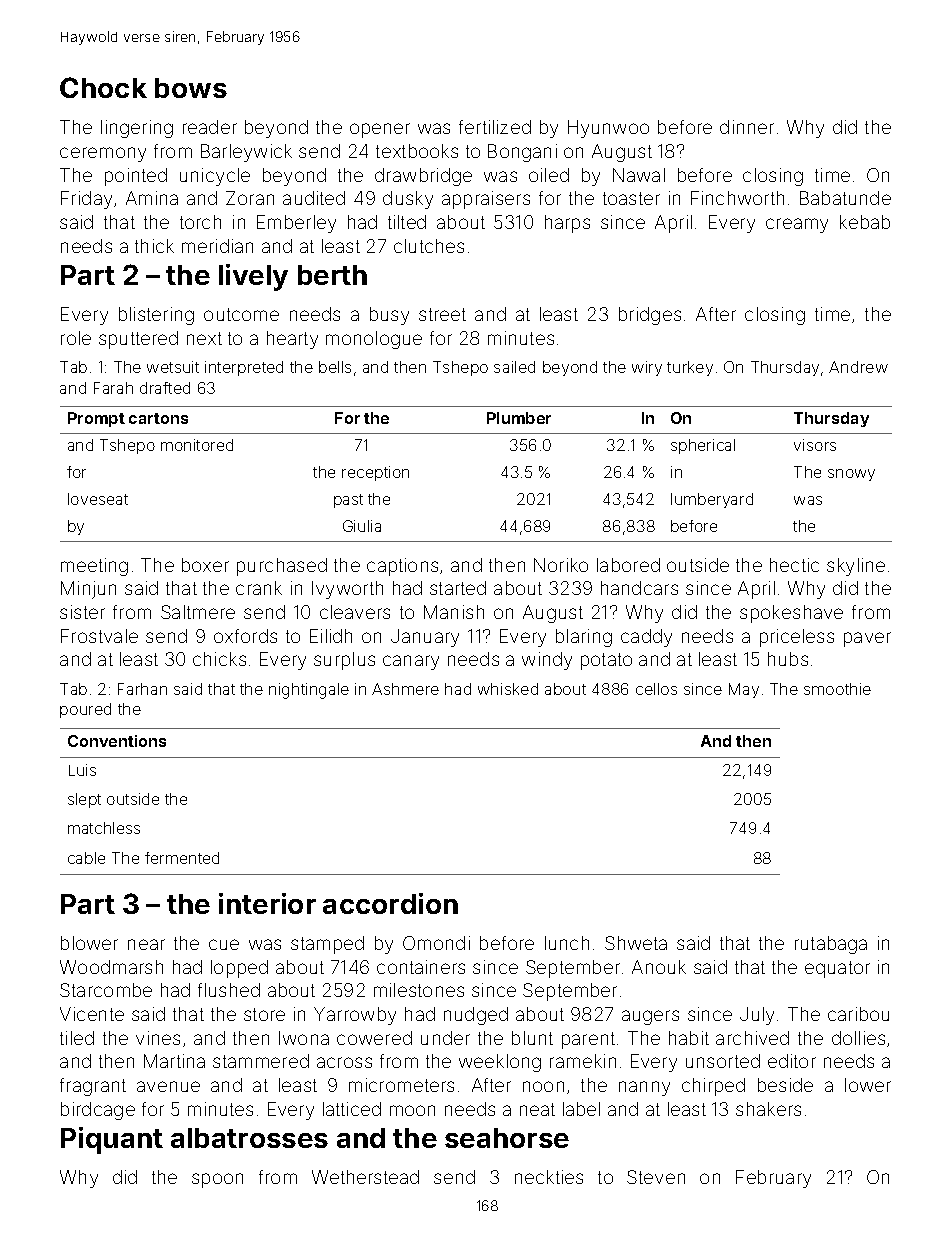  What do you see at coordinates (112, 1140) in the screenshot?
I see `Piquant` at bounding box center [112, 1140].
